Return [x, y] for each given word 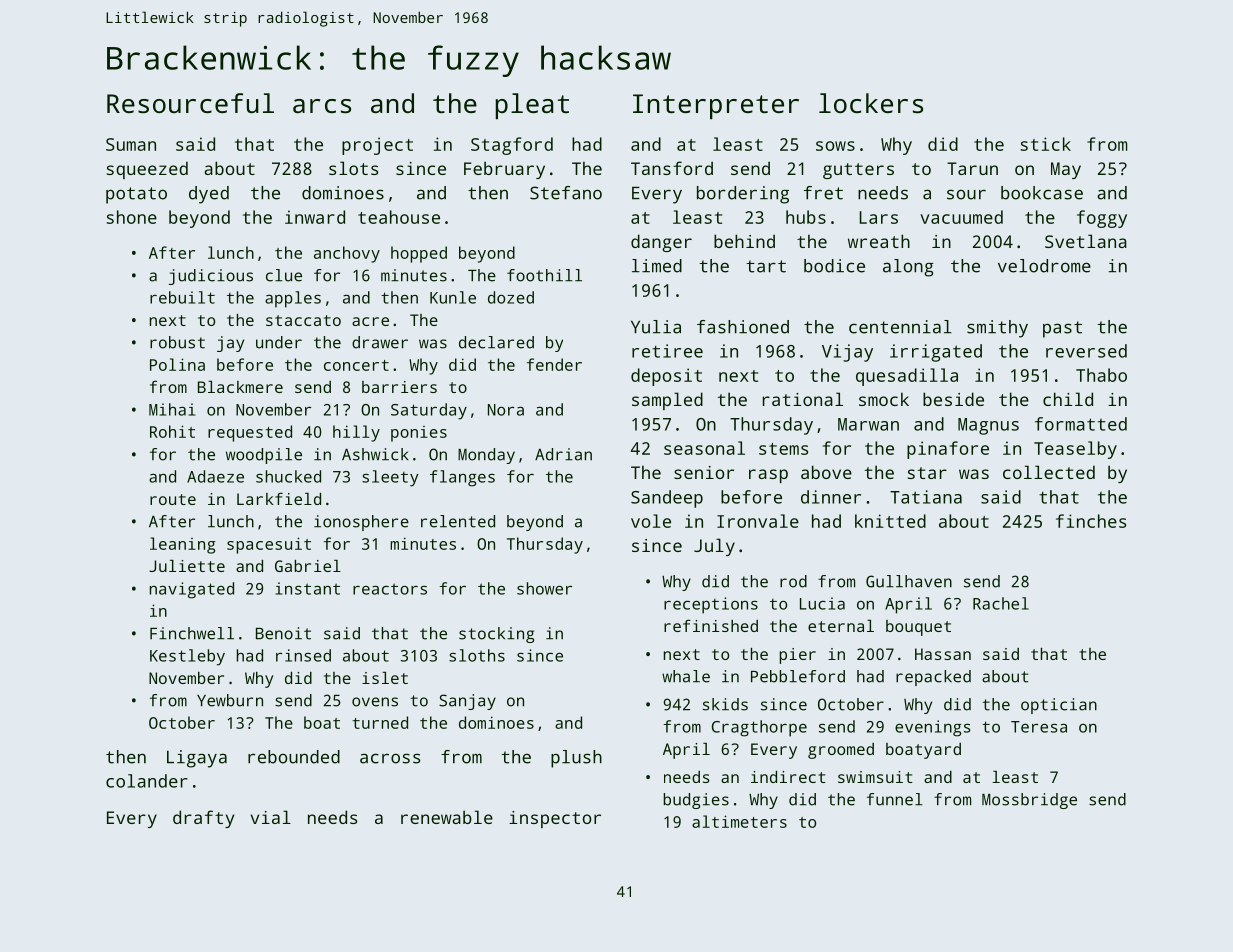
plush [576, 759]
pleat [532, 106]
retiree [667, 351]
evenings [932, 728]
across [390, 758]
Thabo [1101, 375]
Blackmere [240, 387]
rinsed [303, 655]
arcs [322, 106]
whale [686, 676]
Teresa [1039, 727]
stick [1045, 144]
